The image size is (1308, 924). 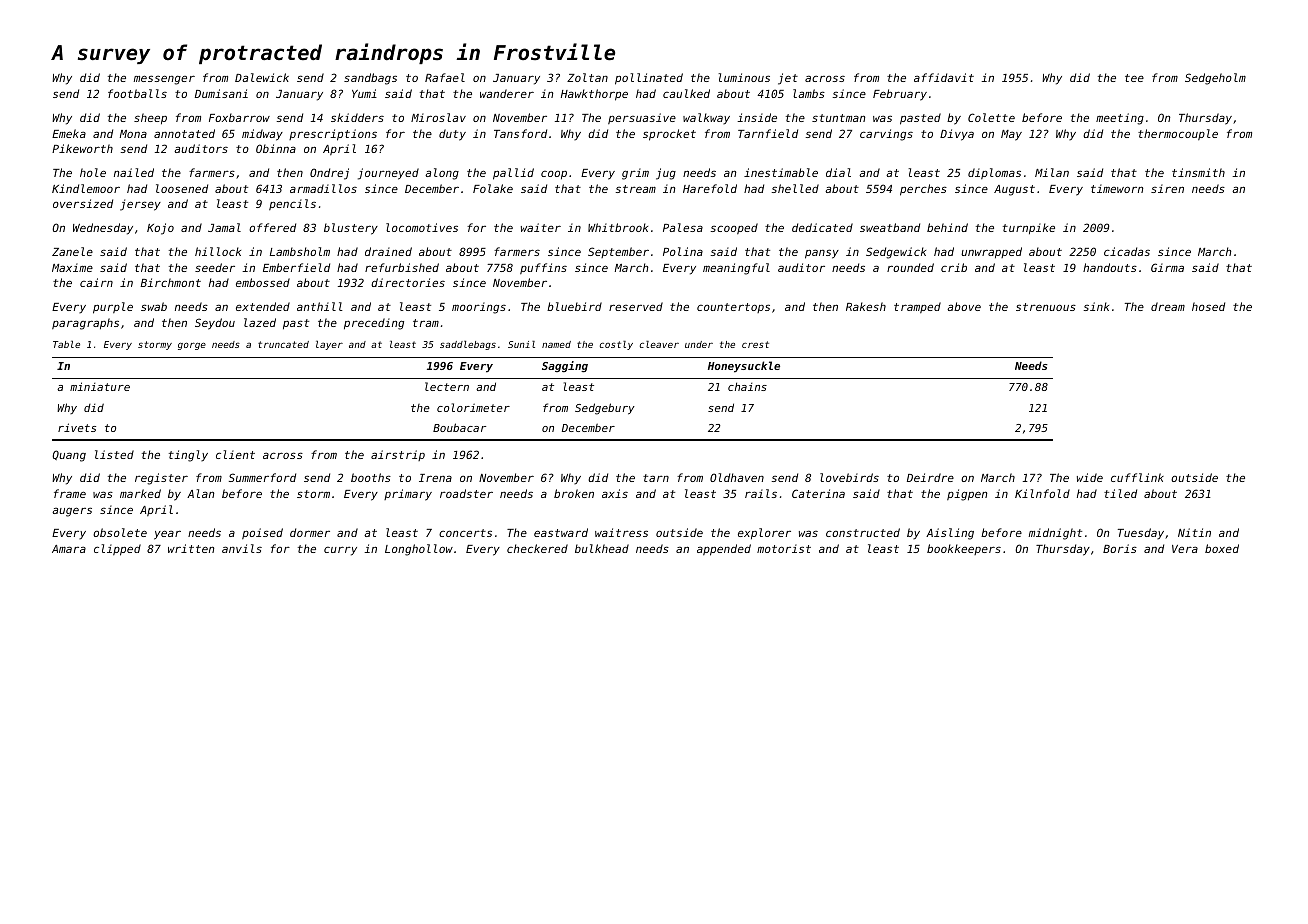 I want to click on walkway, so click(x=706, y=118).
